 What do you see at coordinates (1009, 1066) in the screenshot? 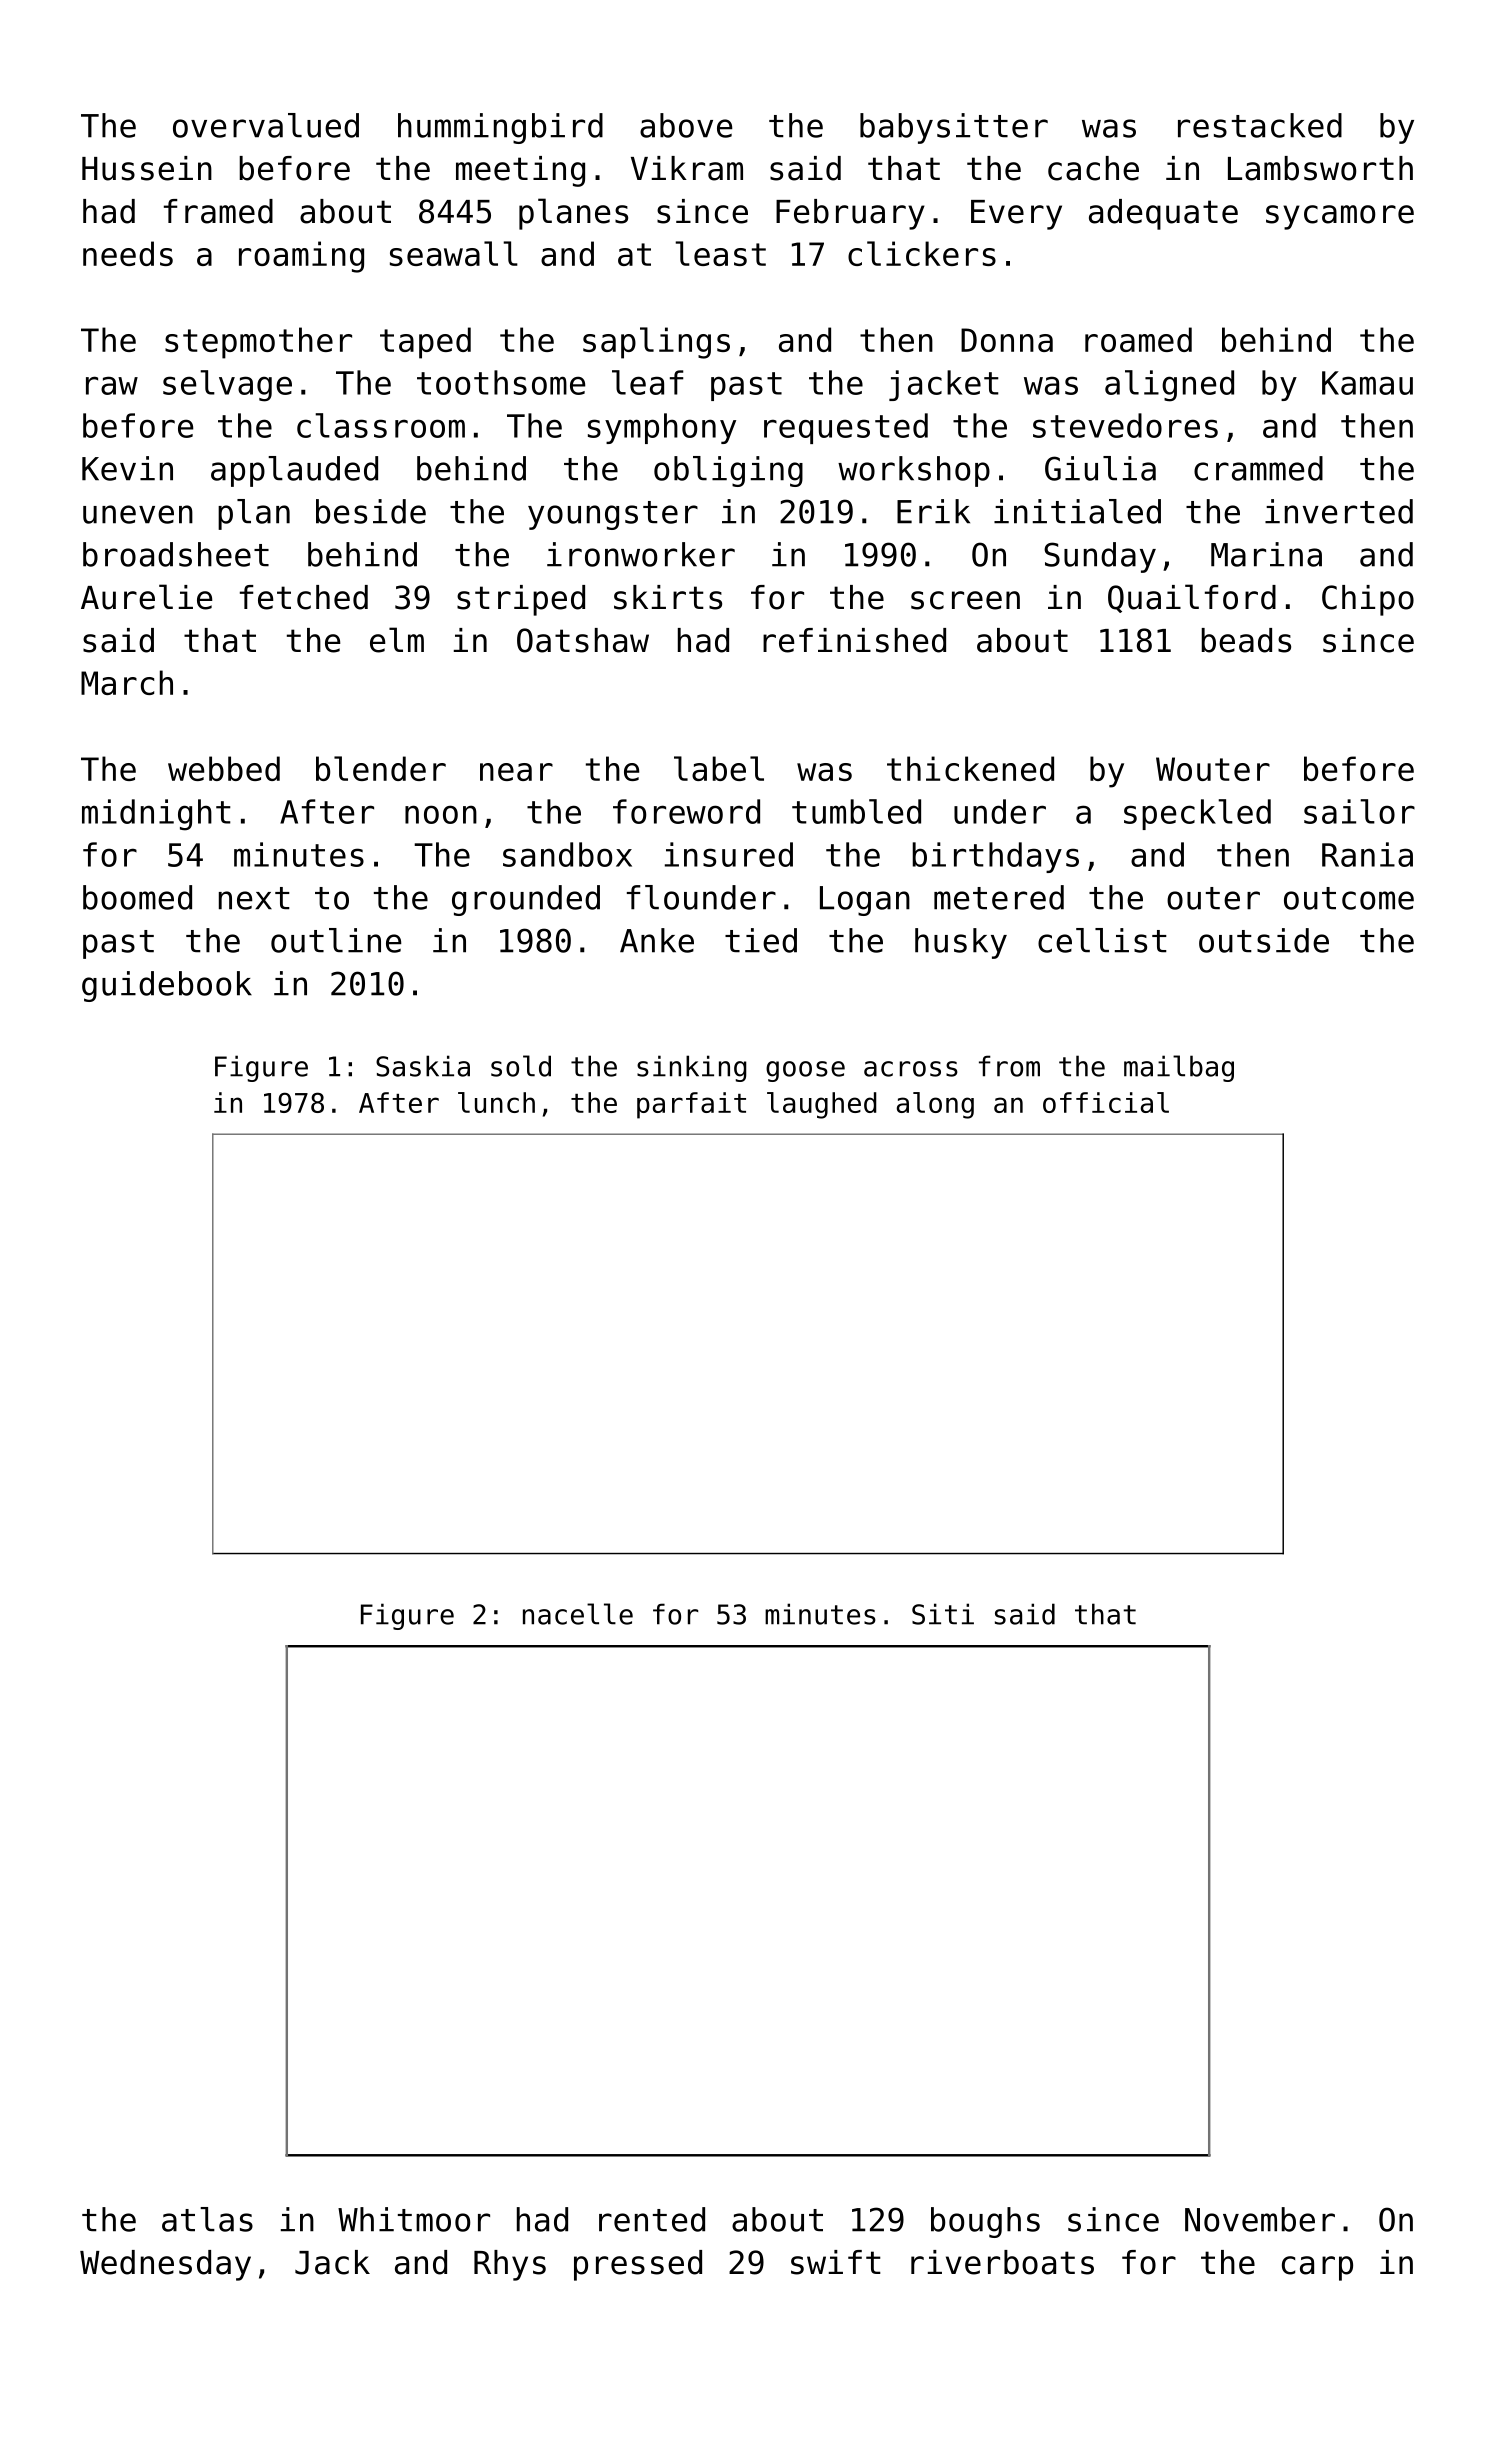
I see `from` at bounding box center [1009, 1066].
